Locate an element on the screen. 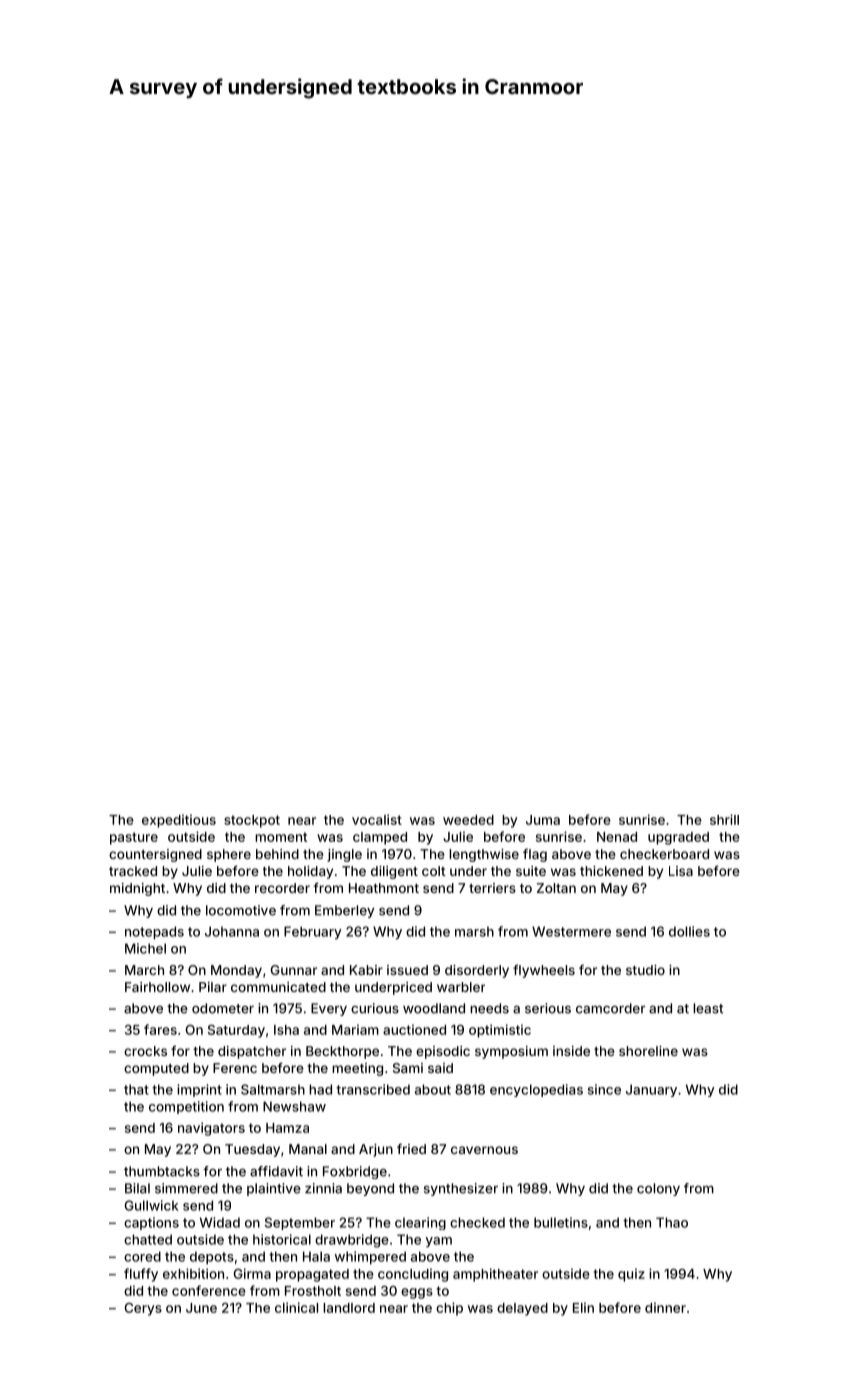 This screenshot has height=1400, width=849. January is located at coordinates (651, 1090).
